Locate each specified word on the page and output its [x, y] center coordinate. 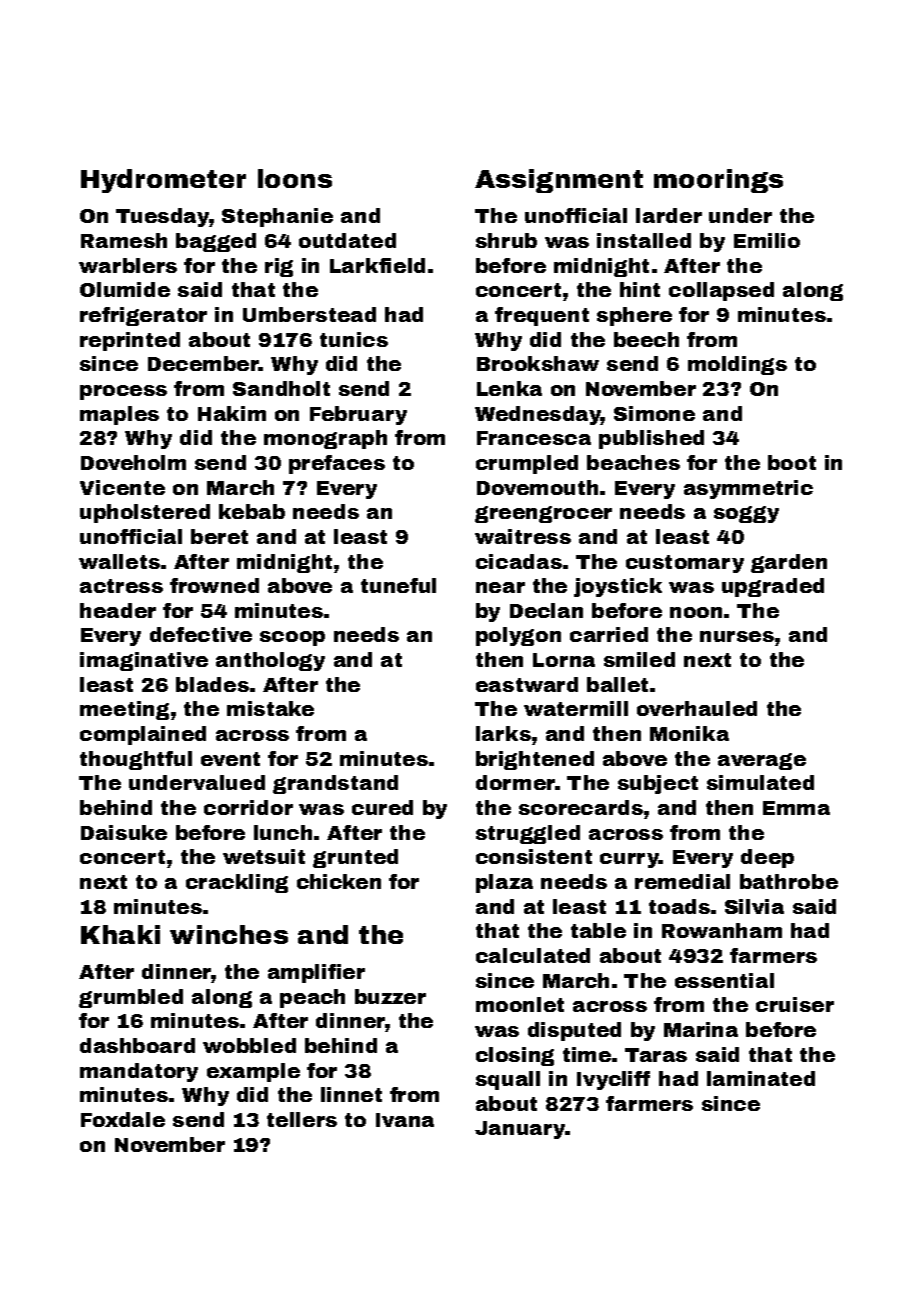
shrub [506, 240]
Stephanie [277, 217]
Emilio [767, 240]
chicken [339, 881]
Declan [546, 610]
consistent [534, 856]
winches [229, 934]
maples [119, 415]
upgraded [773, 587]
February [358, 415]
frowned [214, 585]
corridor [248, 807]
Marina [701, 1029]
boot [792, 462]
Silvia [754, 906]
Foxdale [123, 1119]
